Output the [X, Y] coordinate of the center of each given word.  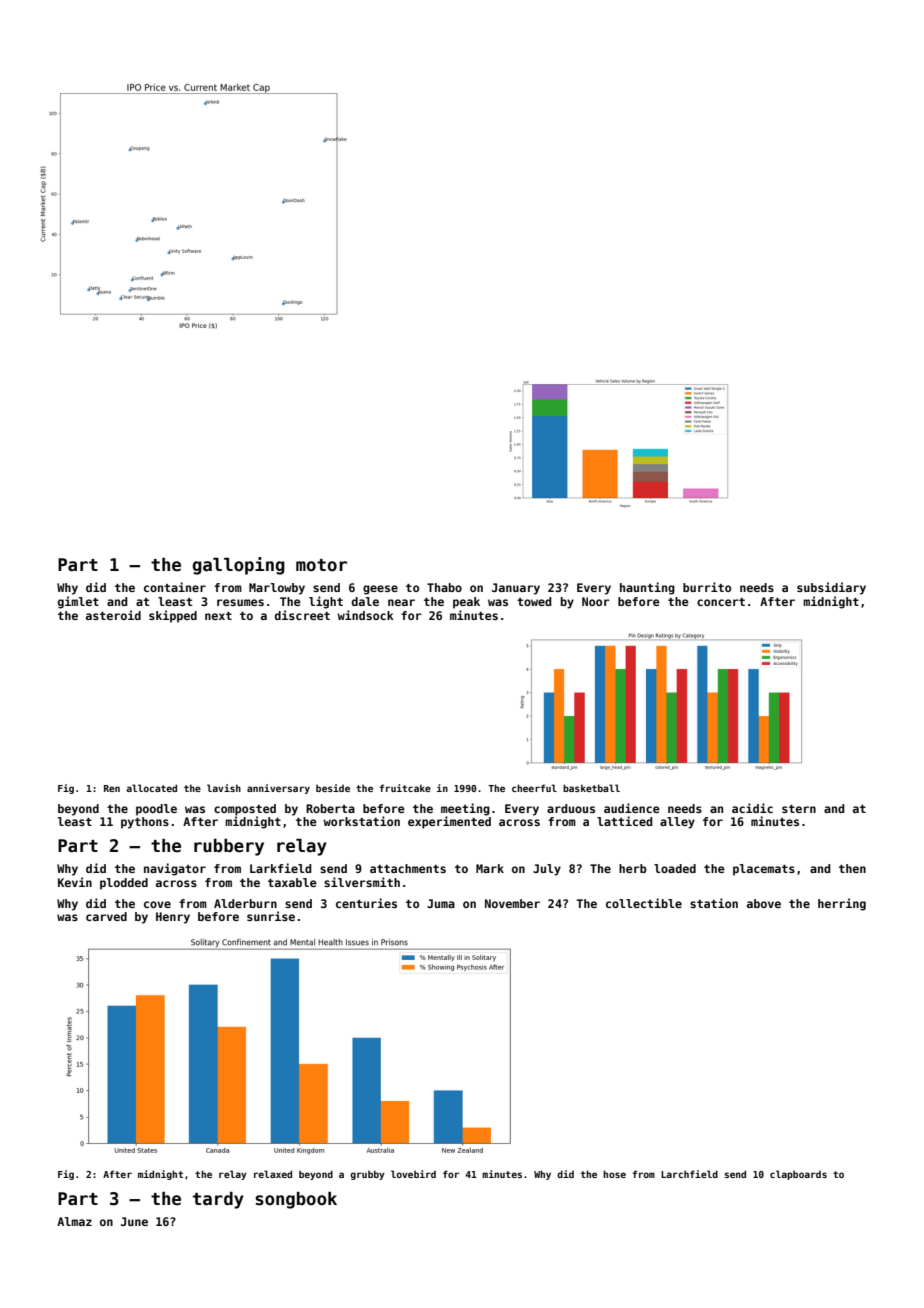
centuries [366, 903]
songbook [296, 1200]
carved [106, 916]
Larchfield [689, 1174]
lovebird [413, 1174]
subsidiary [831, 588]
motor [321, 565]
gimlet [78, 602]
